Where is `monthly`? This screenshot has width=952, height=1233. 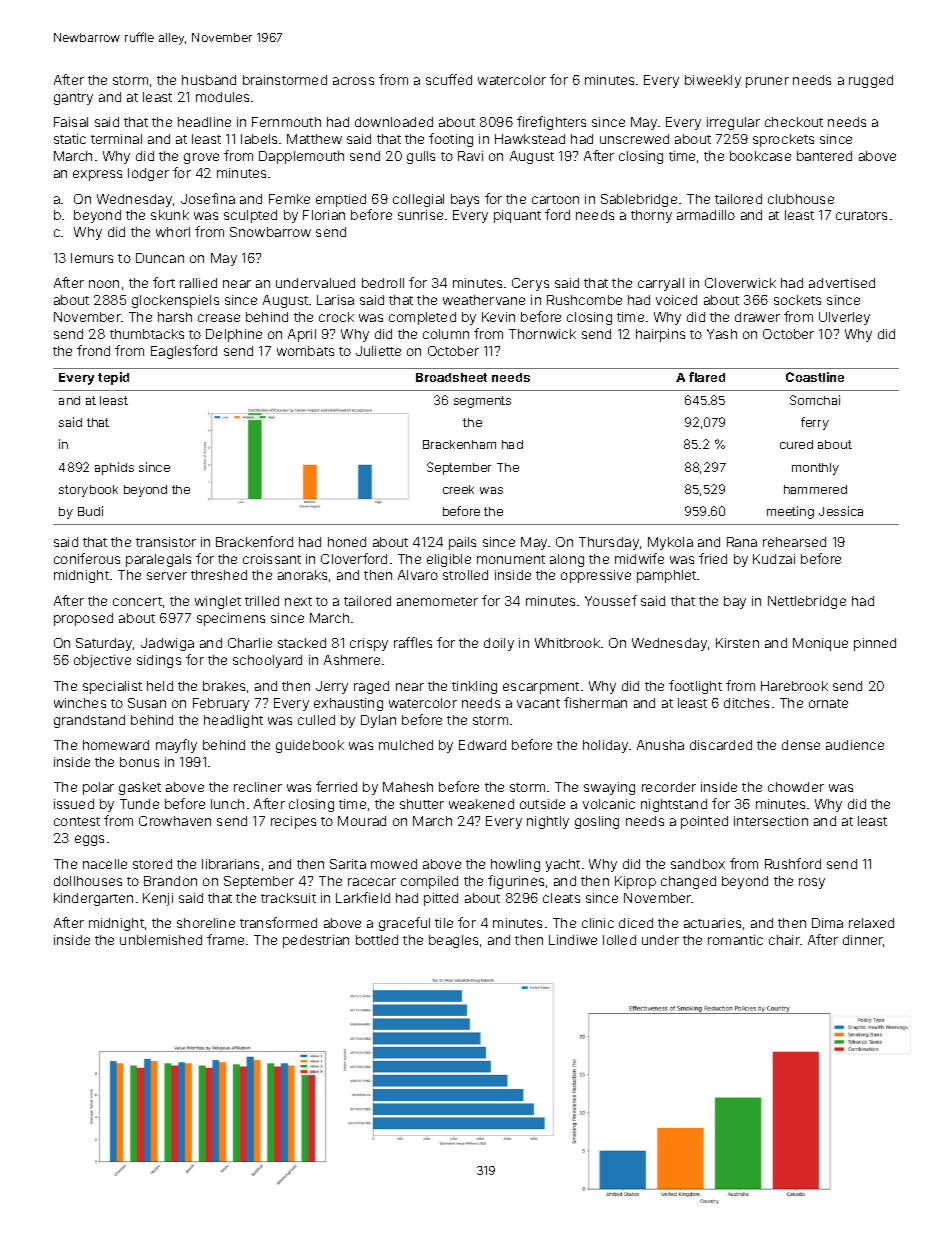 monthly is located at coordinates (815, 469).
